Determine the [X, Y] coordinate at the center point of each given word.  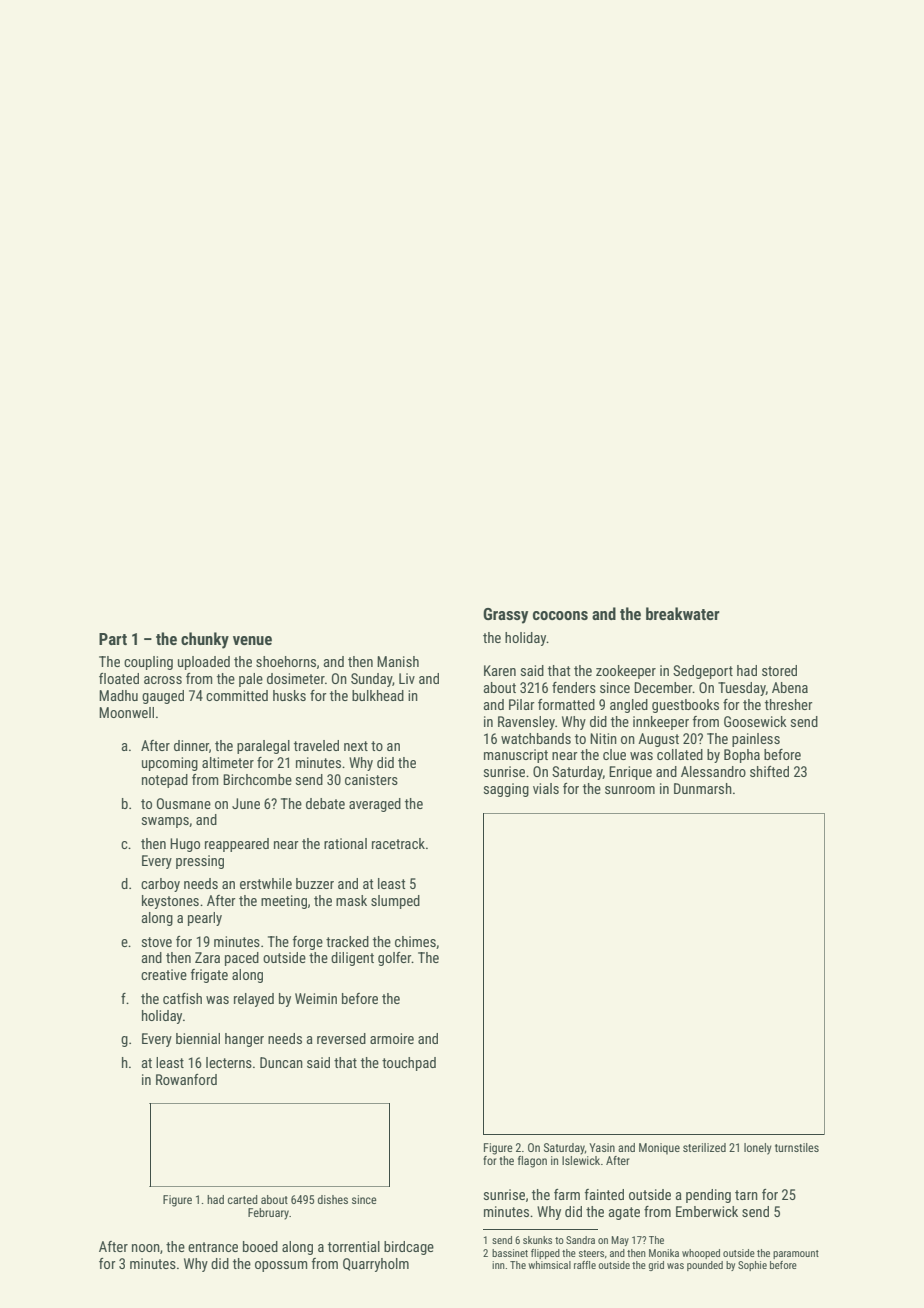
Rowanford [186, 1079]
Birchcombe [257, 779]
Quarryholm [376, 1265]
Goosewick [755, 721]
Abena [790, 687]
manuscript [516, 756]
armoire [392, 1038]
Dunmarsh [703, 788]
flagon [532, 1162]
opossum [281, 1266]
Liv [407, 678]
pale [251, 680]
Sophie [752, 1266]
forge [308, 943]
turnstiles [797, 1147]
